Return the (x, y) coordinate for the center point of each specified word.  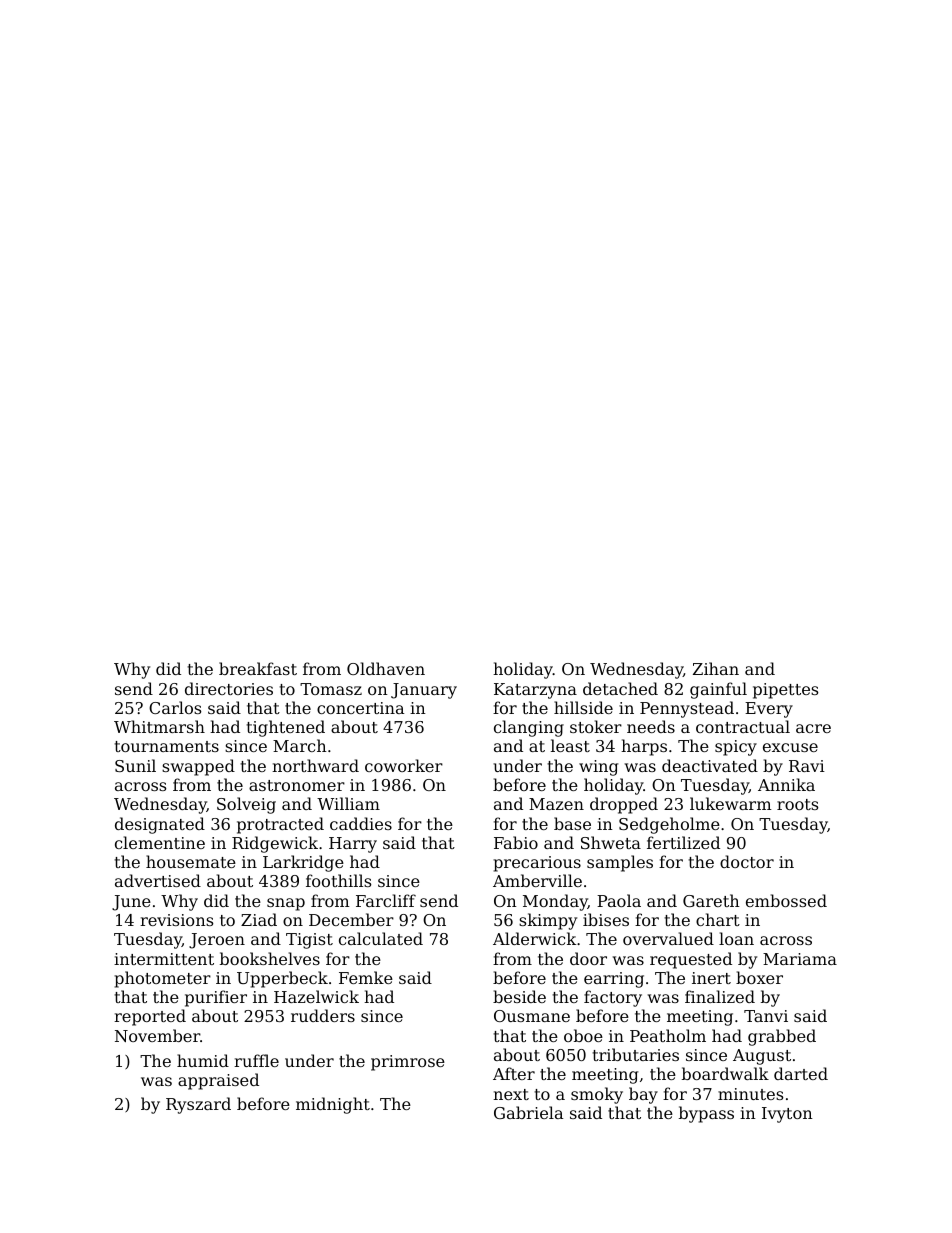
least (570, 745)
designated (160, 825)
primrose (408, 1063)
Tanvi (766, 1016)
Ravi (807, 766)
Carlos (175, 707)
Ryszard (198, 1105)
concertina (360, 708)
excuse (790, 747)
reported (150, 1017)
